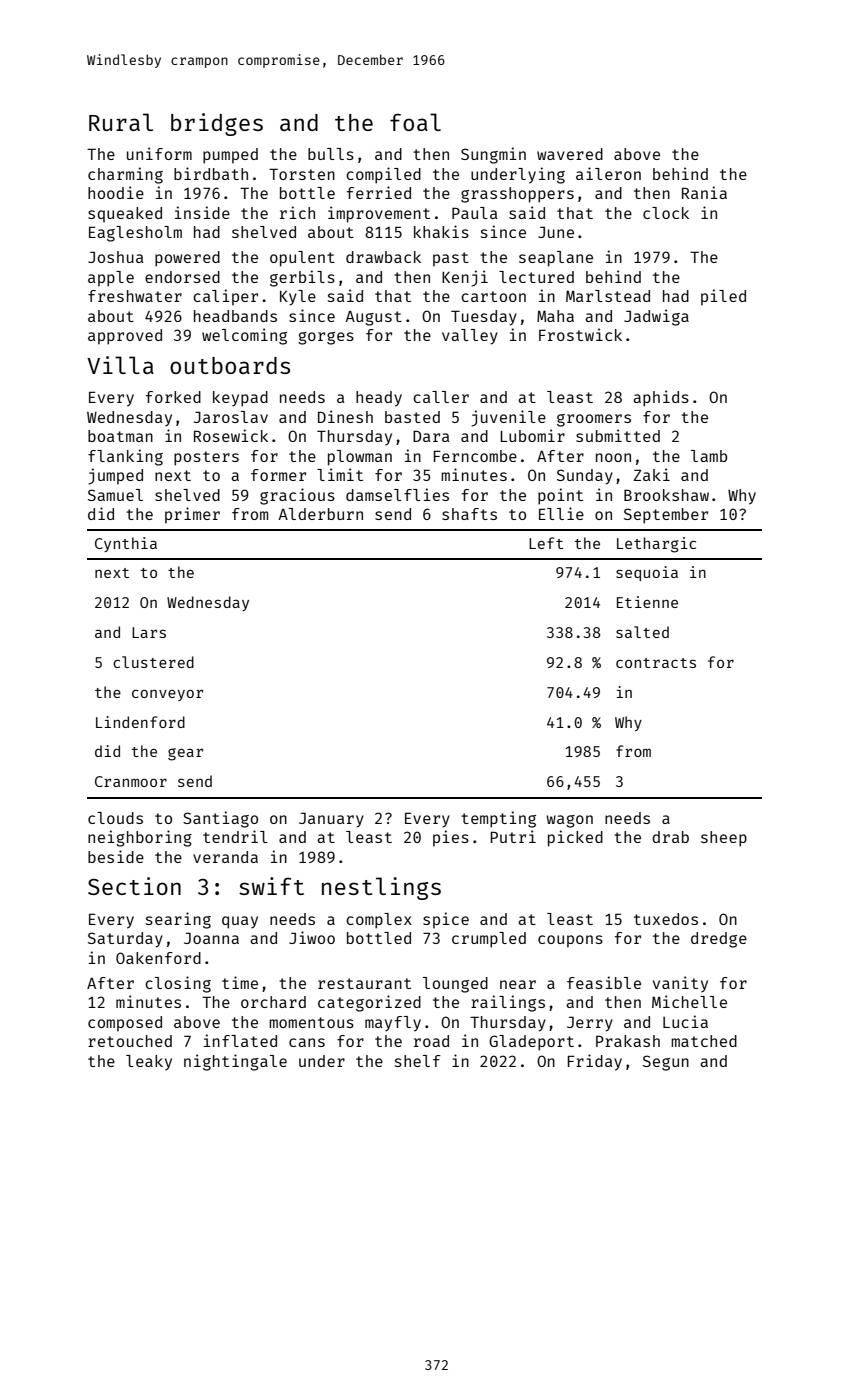 The height and width of the screenshot is (1400, 849). Describe the element at coordinates (178, 920) in the screenshot. I see `searing` at that location.
